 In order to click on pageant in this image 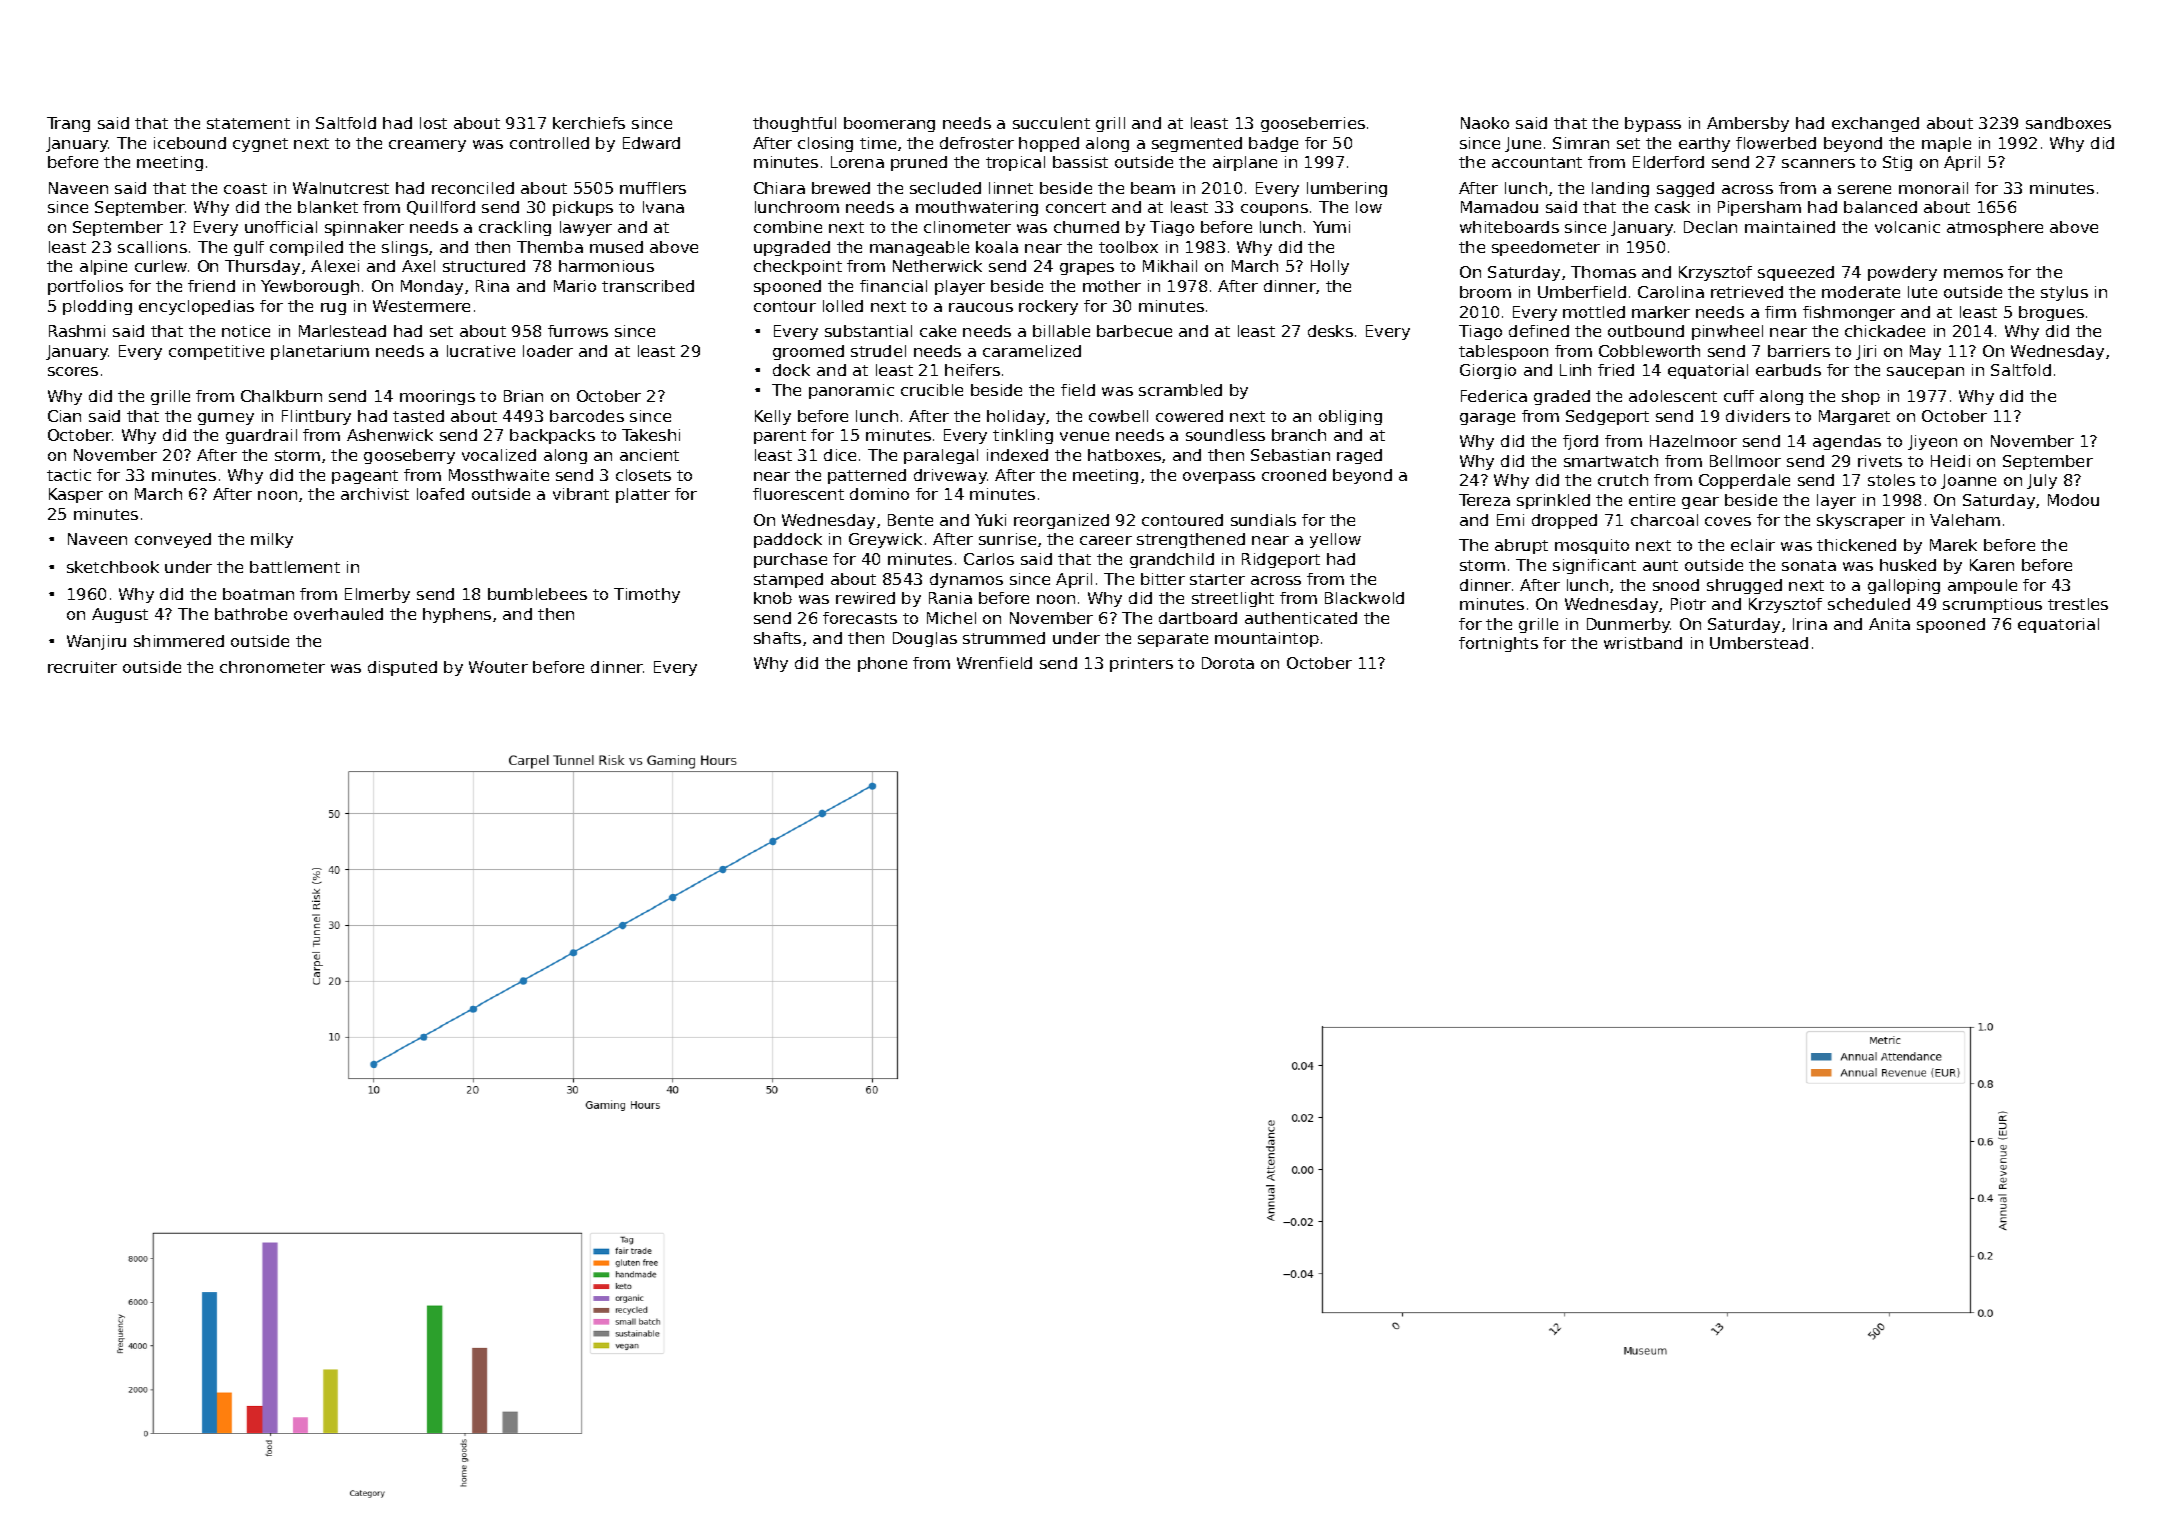, I will do `click(365, 477)`.
